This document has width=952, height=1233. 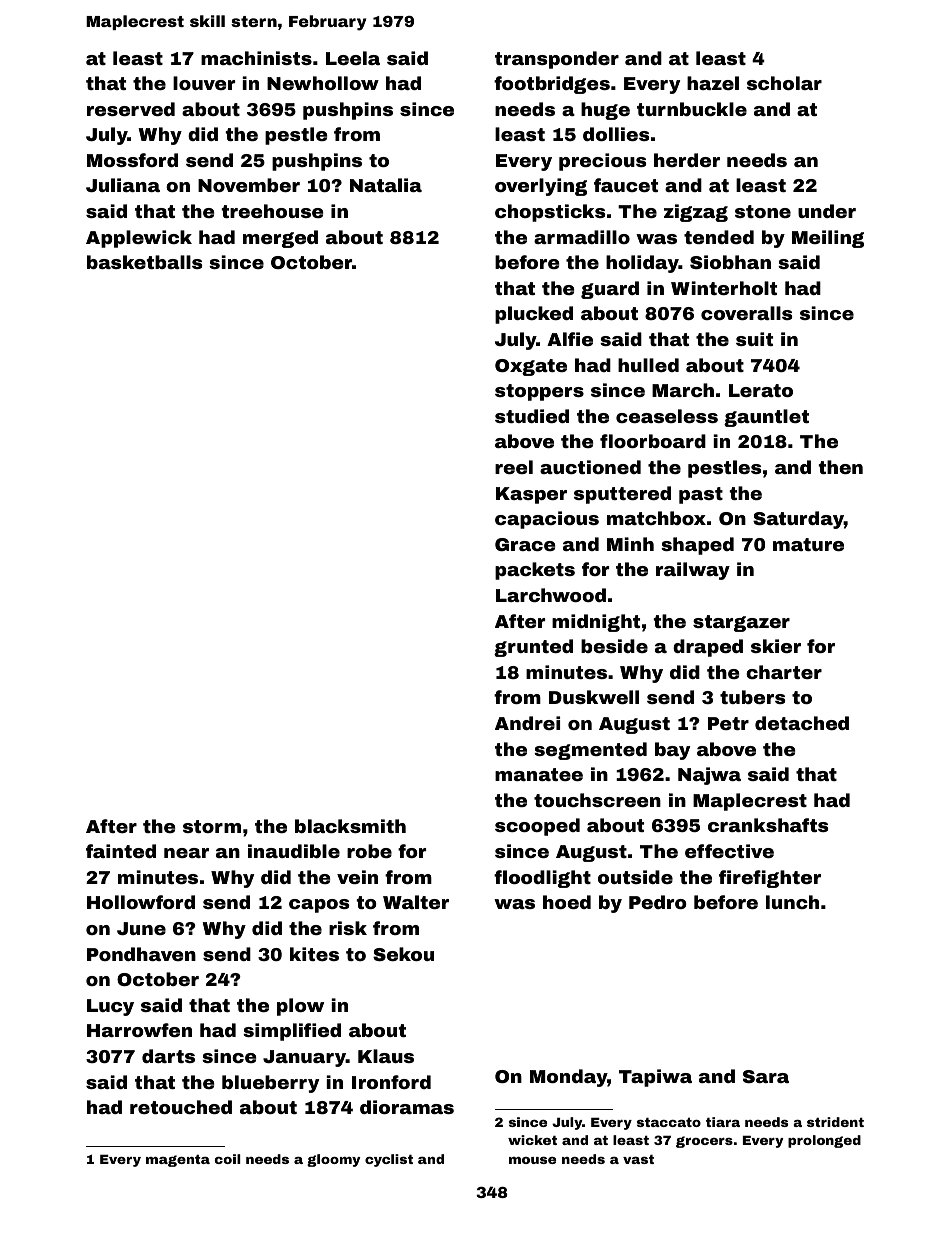 I want to click on louver, so click(x=204, y=83).
